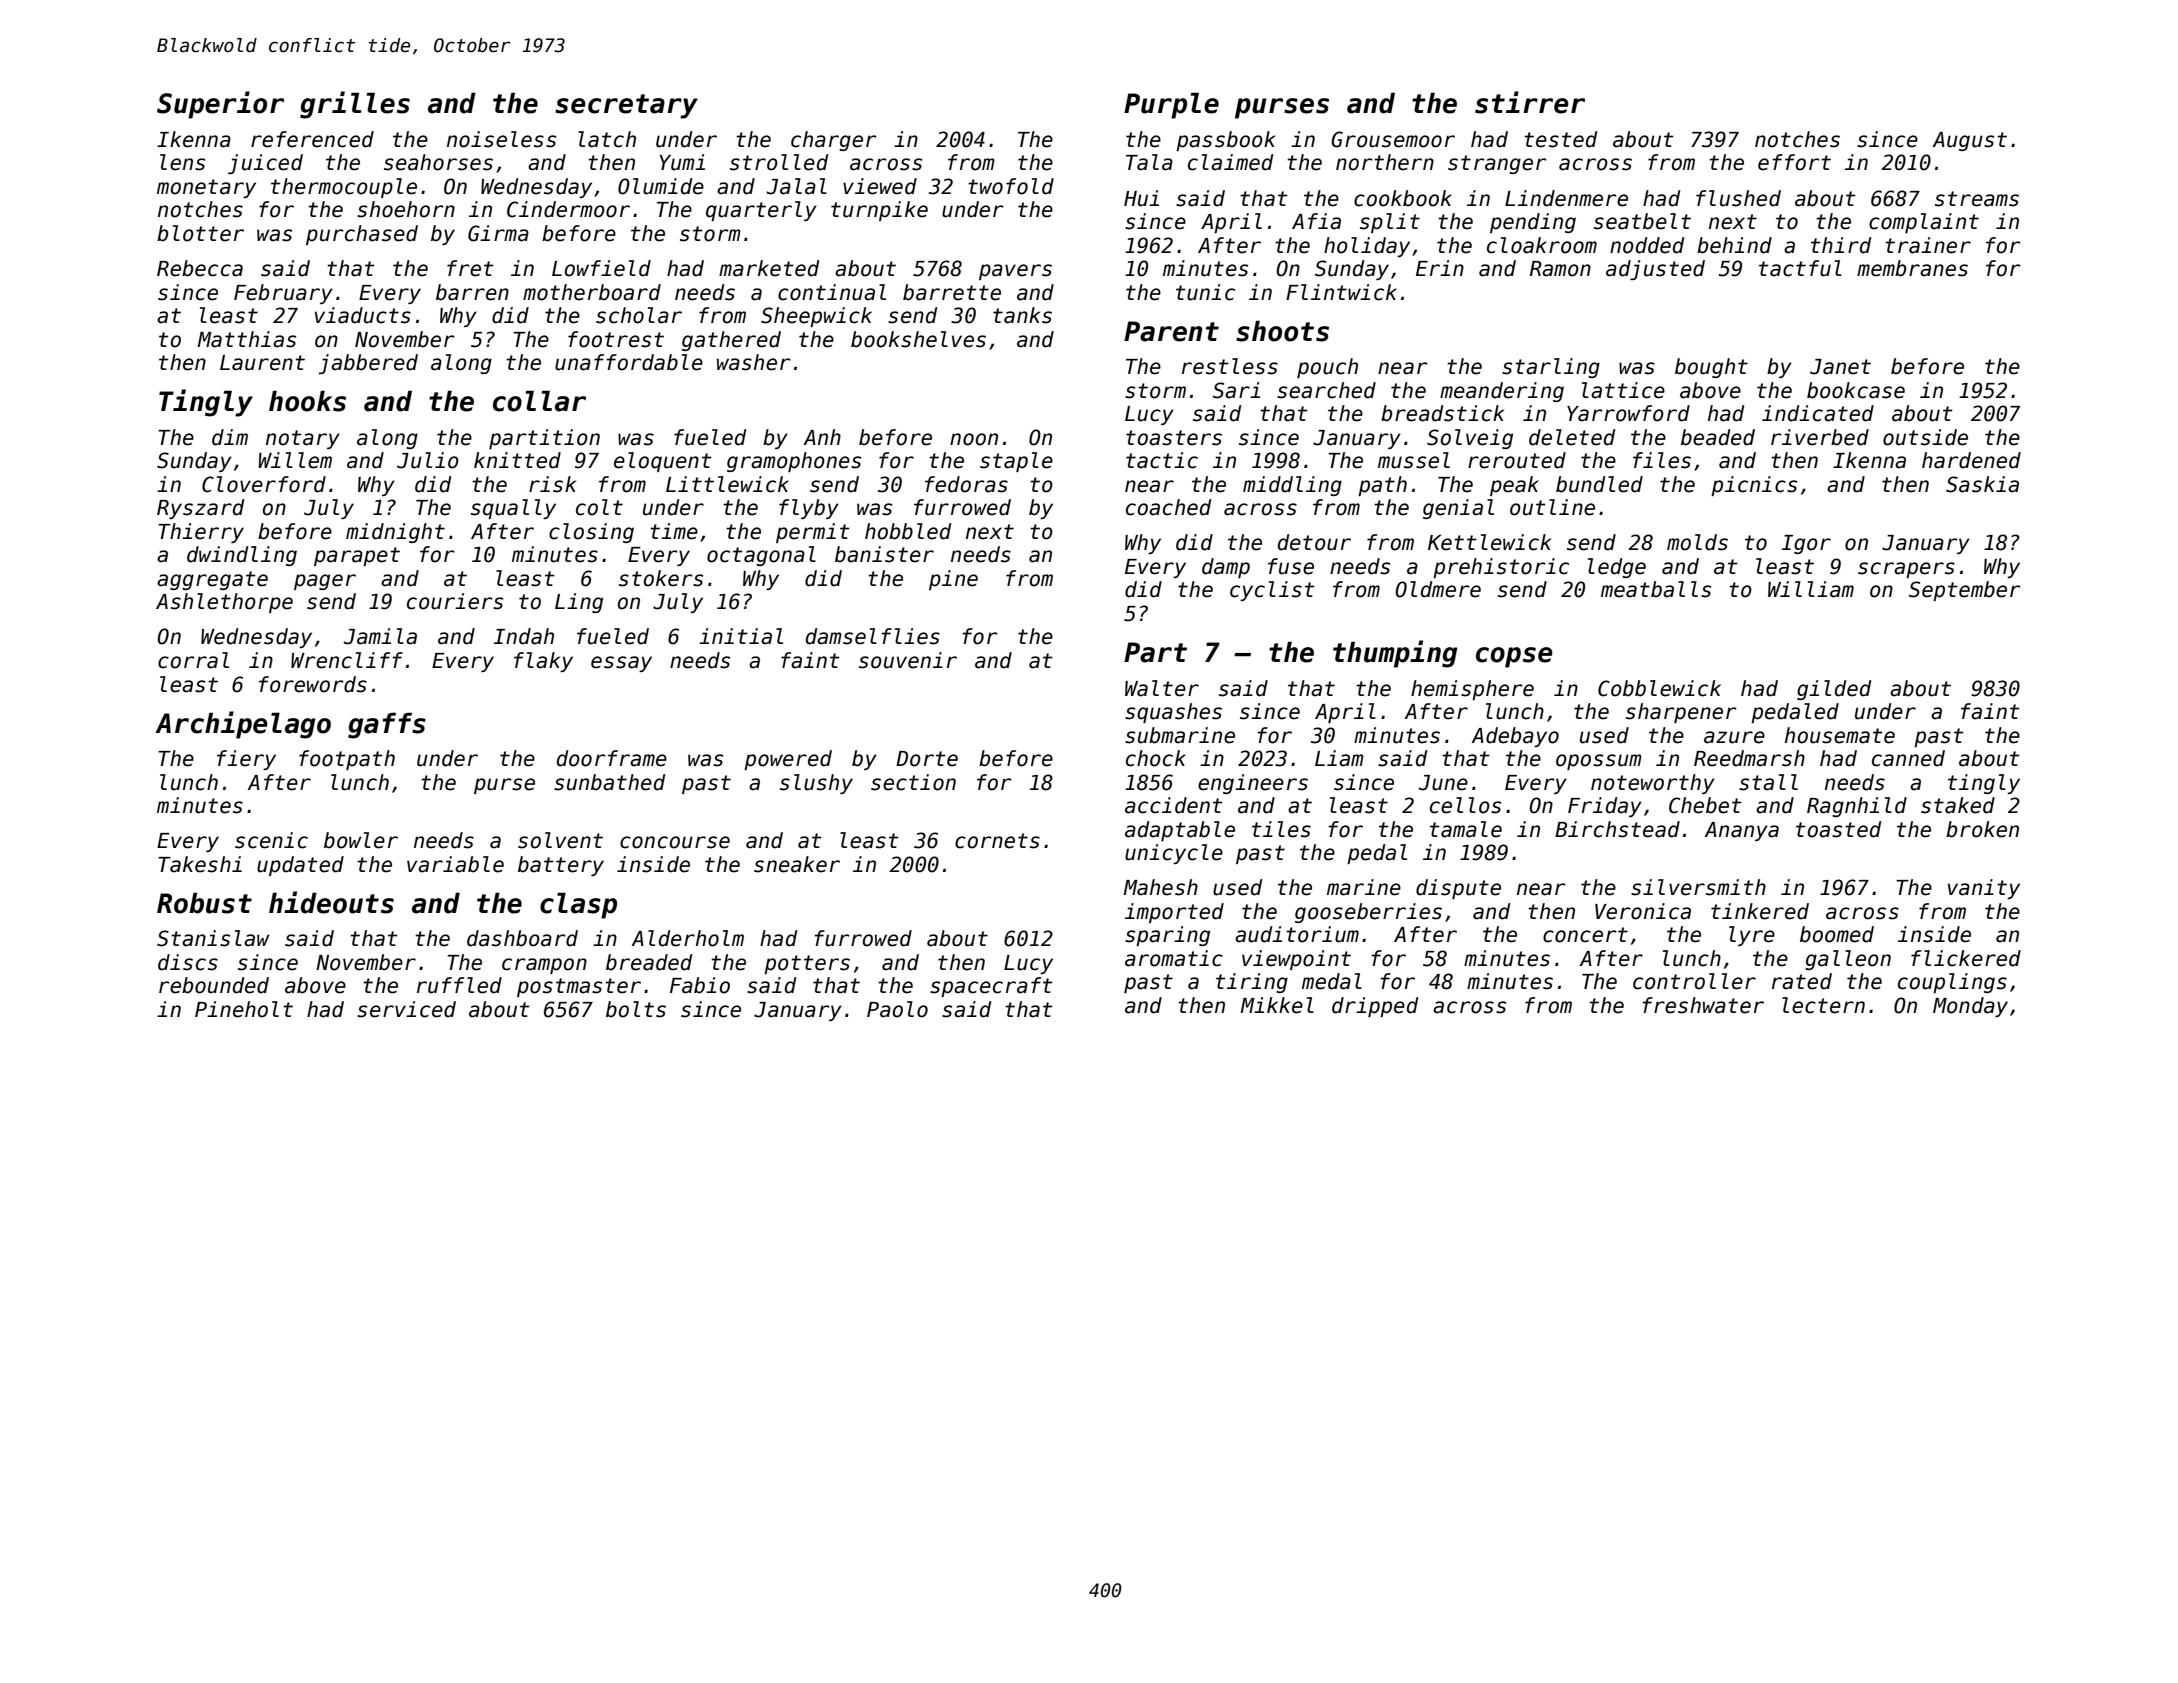  Describe the element at coordinates (966, 484) in the image. I see `fedoras` at that location.
